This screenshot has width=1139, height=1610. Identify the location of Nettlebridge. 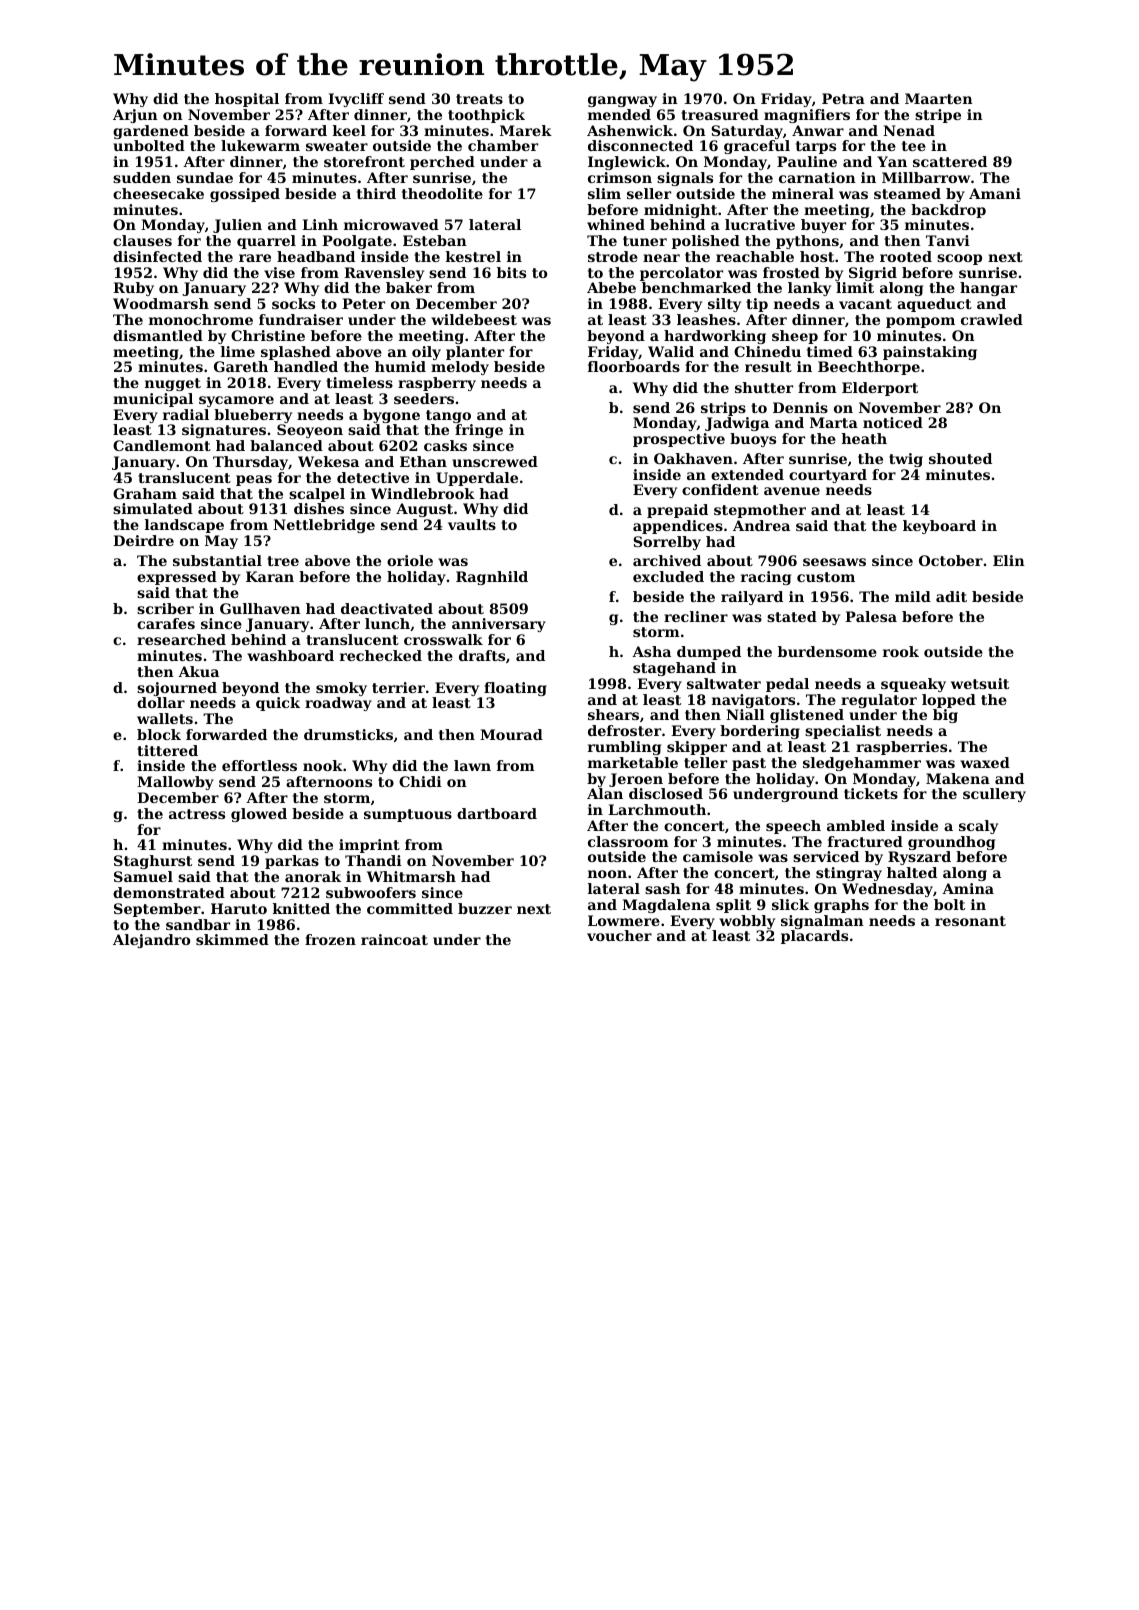
(324, 526).
